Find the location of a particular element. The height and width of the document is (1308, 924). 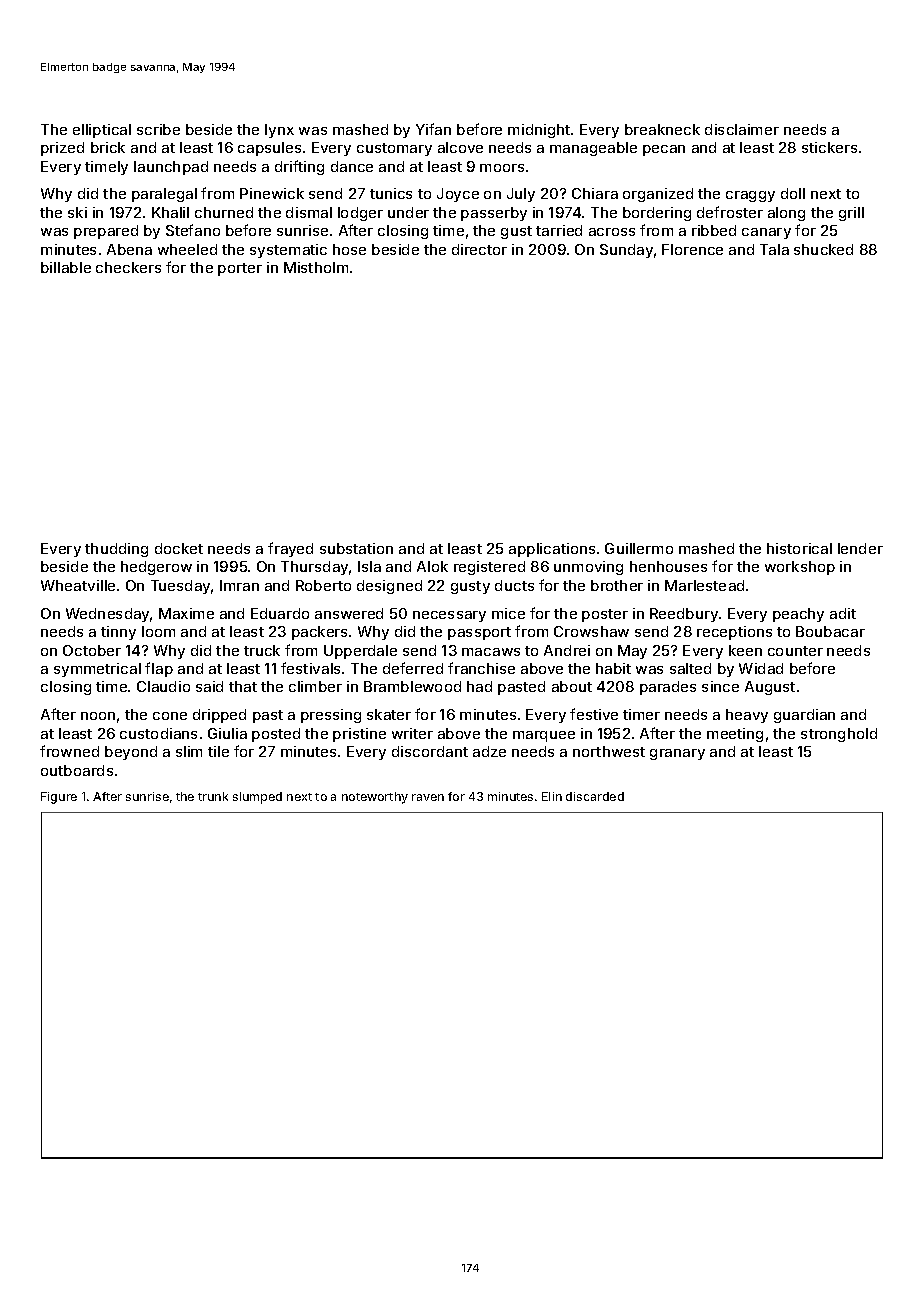

dismal is located at coordinates (309, 212).
